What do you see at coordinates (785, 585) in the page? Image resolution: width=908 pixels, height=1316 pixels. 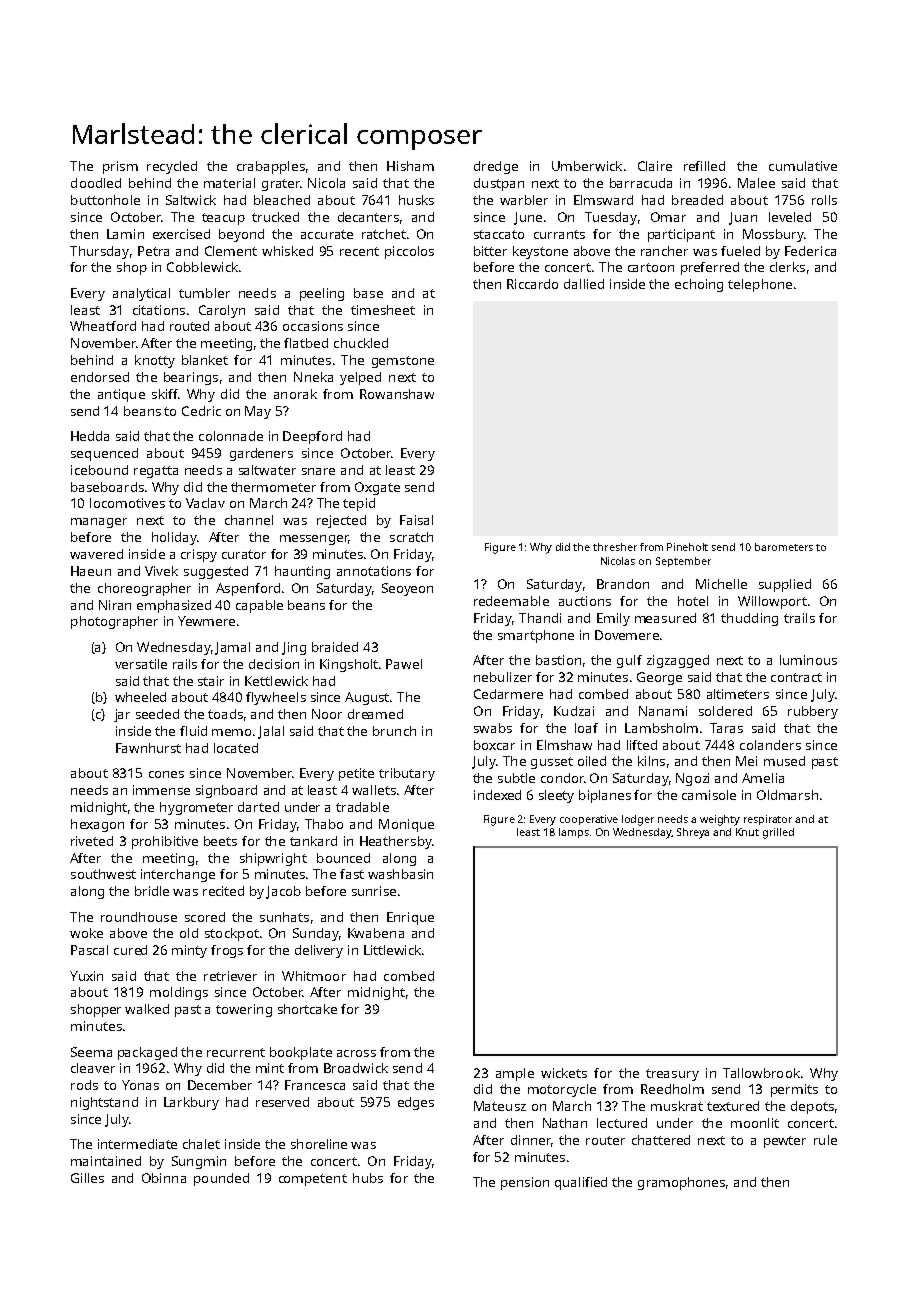 I see `supplied` at bounding box center [785, 585].
